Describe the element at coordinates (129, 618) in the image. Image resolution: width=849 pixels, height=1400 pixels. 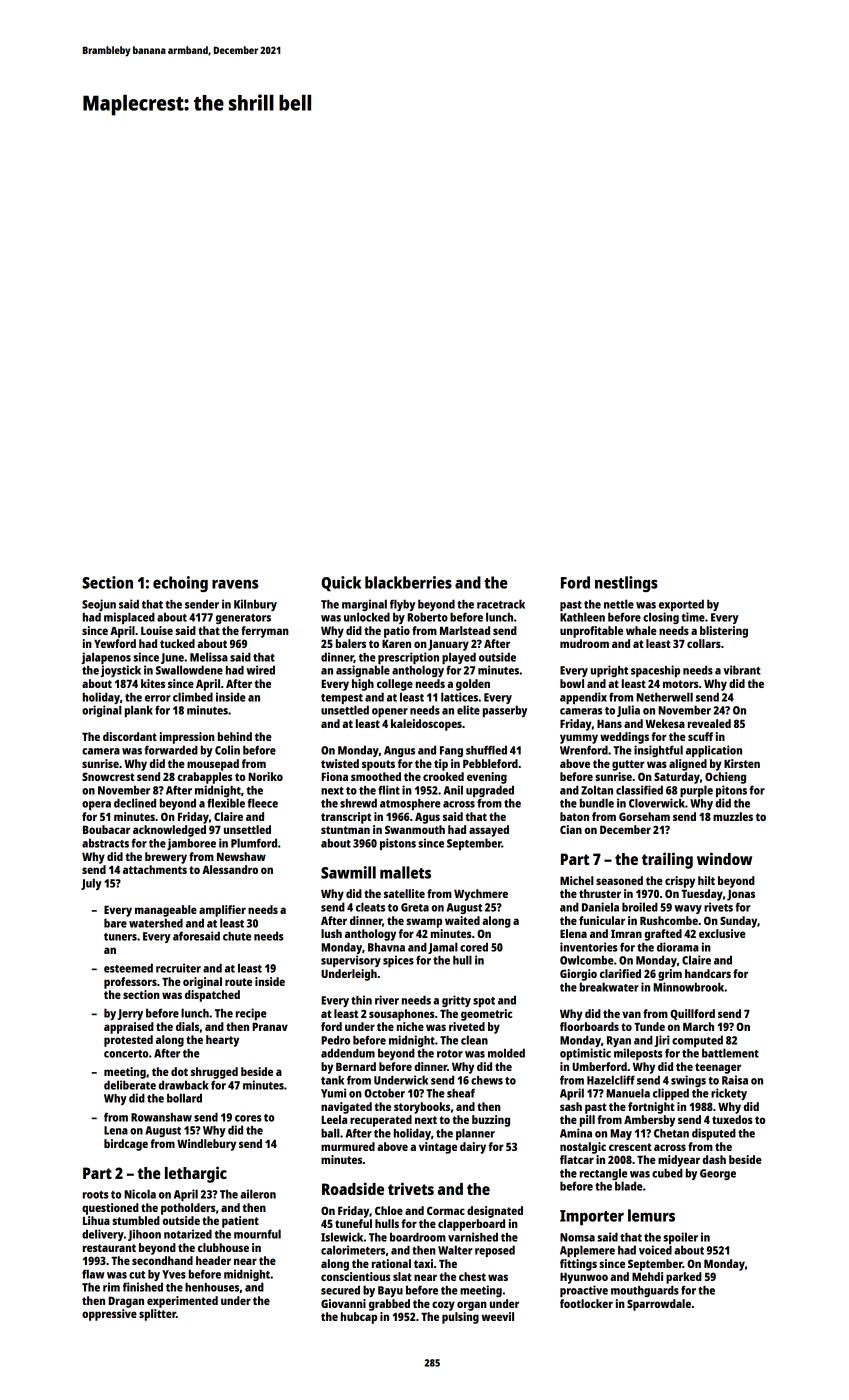
I see `misplaced` at that location.
